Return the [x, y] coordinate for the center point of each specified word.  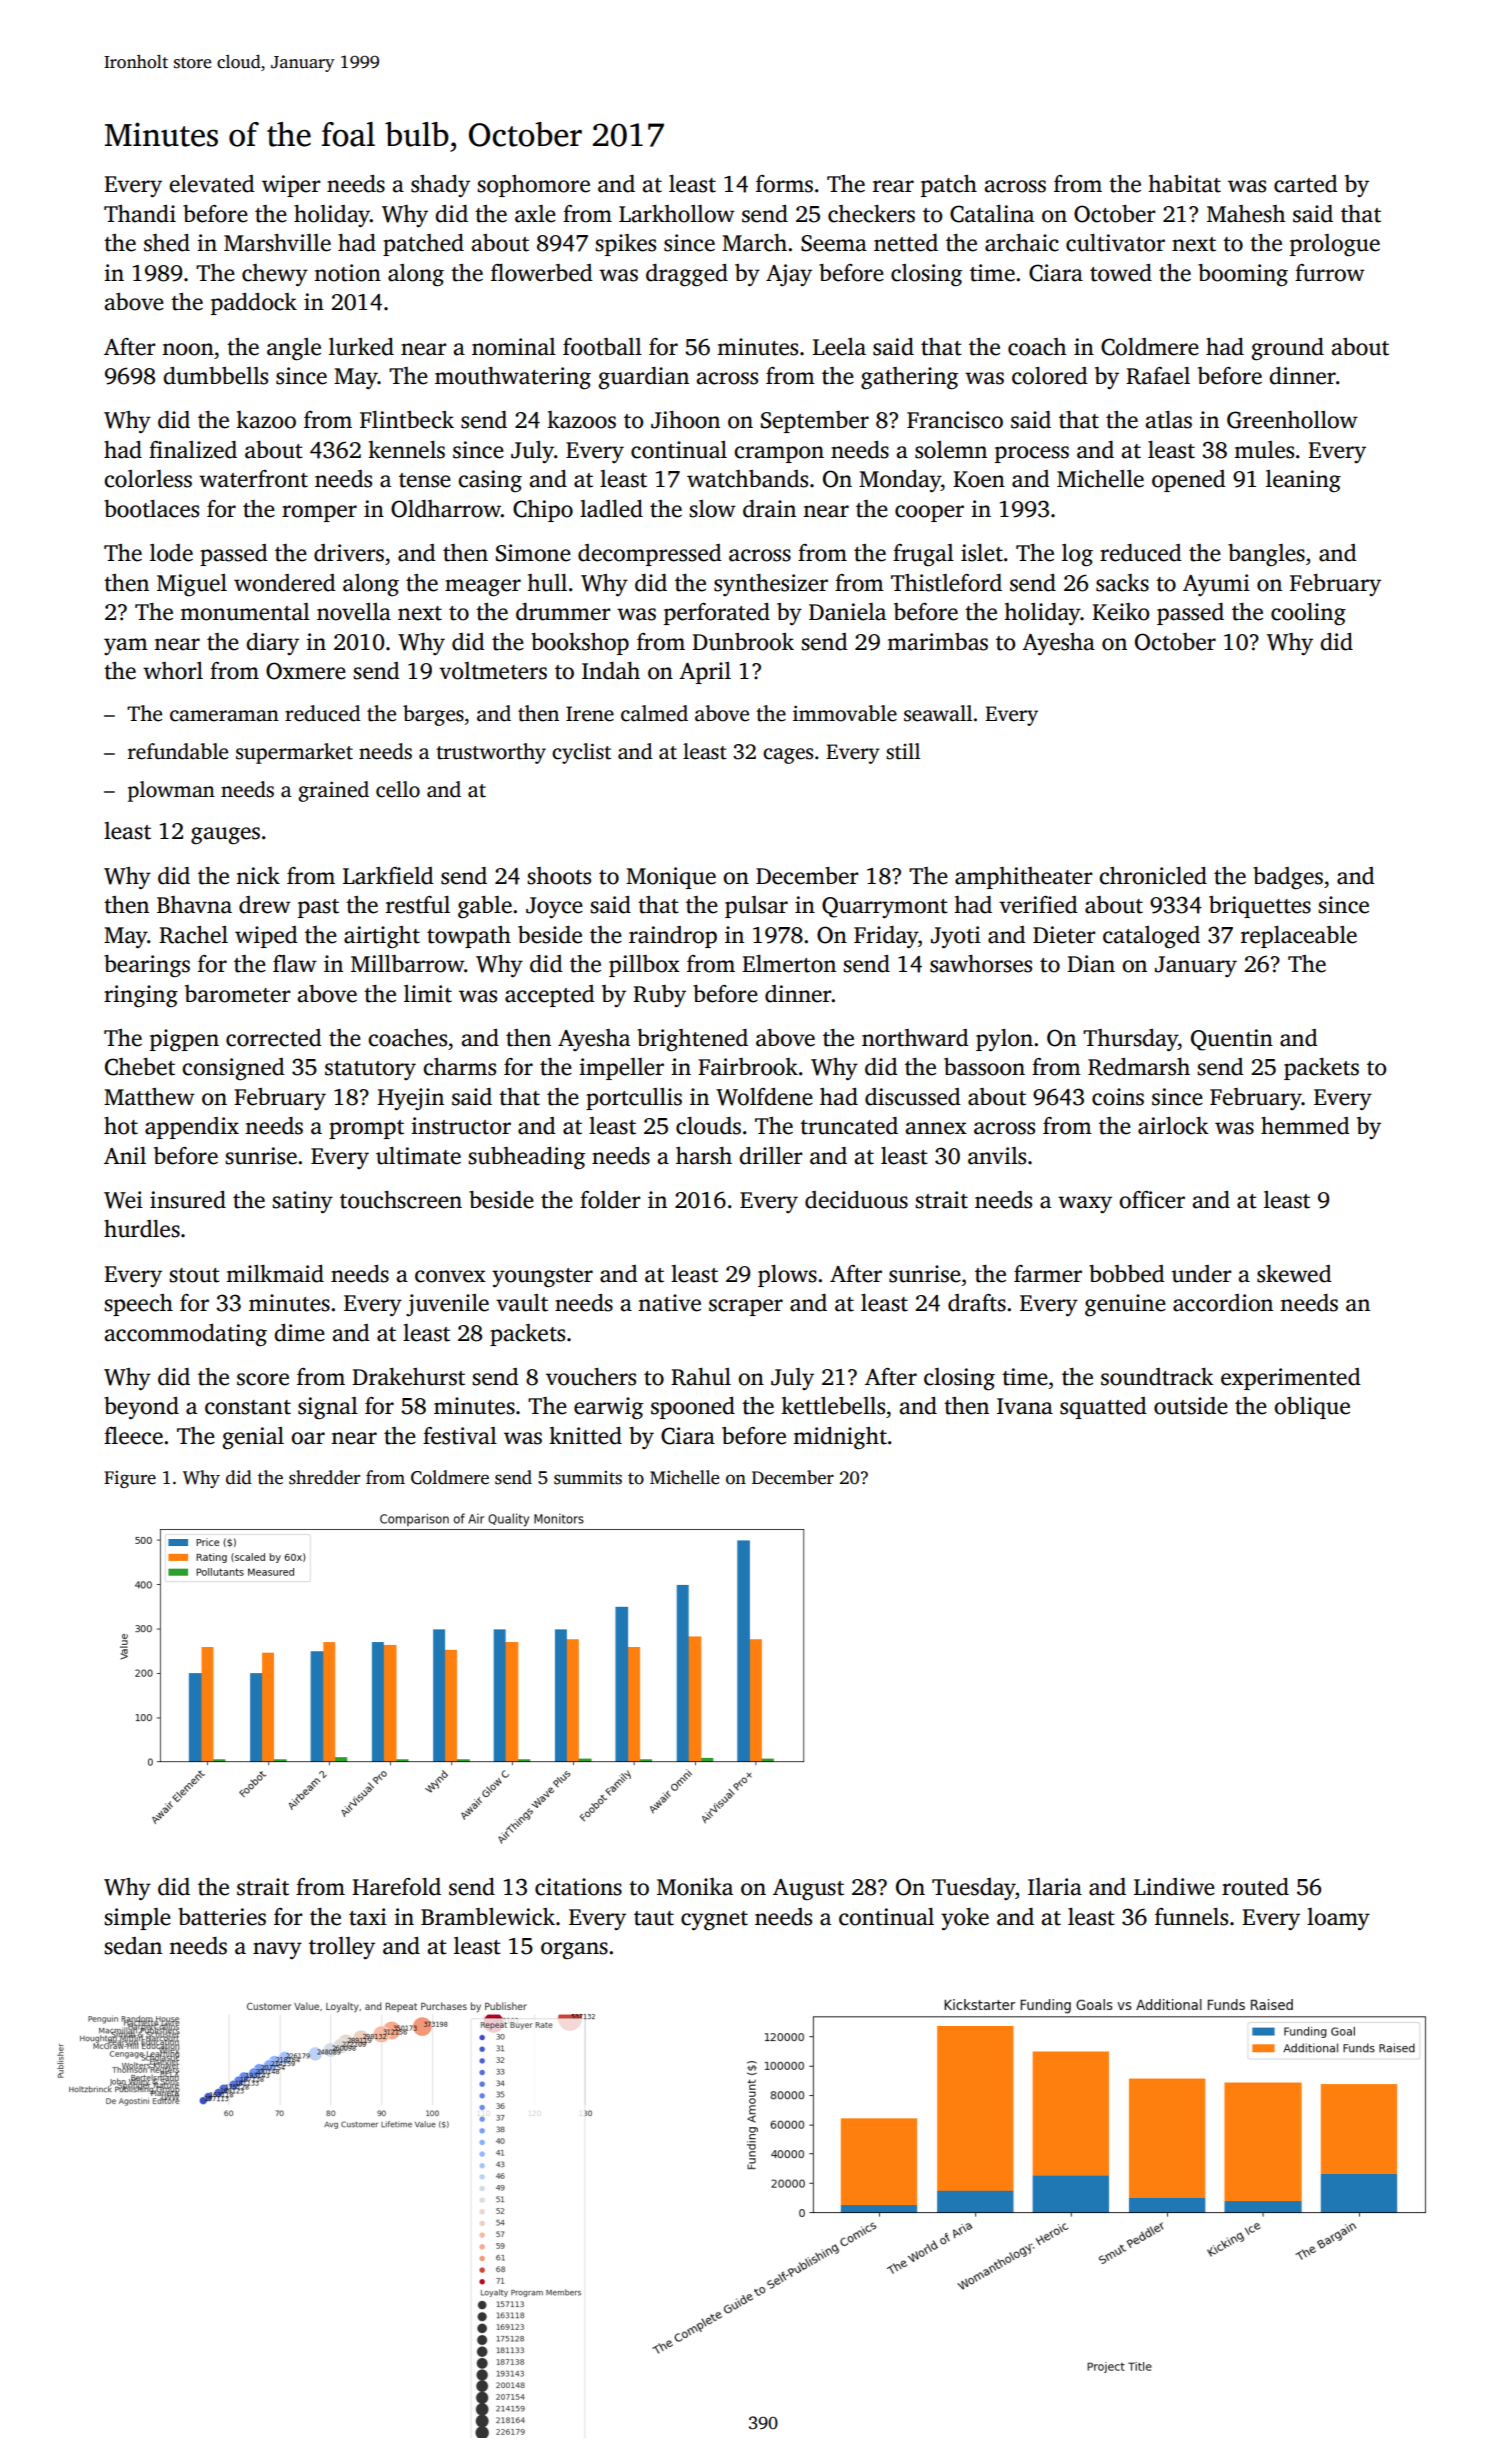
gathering [909, 378]
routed [1255, 1887]
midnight [840, 1438]
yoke [965, 1919]
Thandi [140, 214]
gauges [225, 836]
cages [788, 756]
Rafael [1158, 376]
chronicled [1153, 876]
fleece [133, 1436]
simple [137, 1919]
